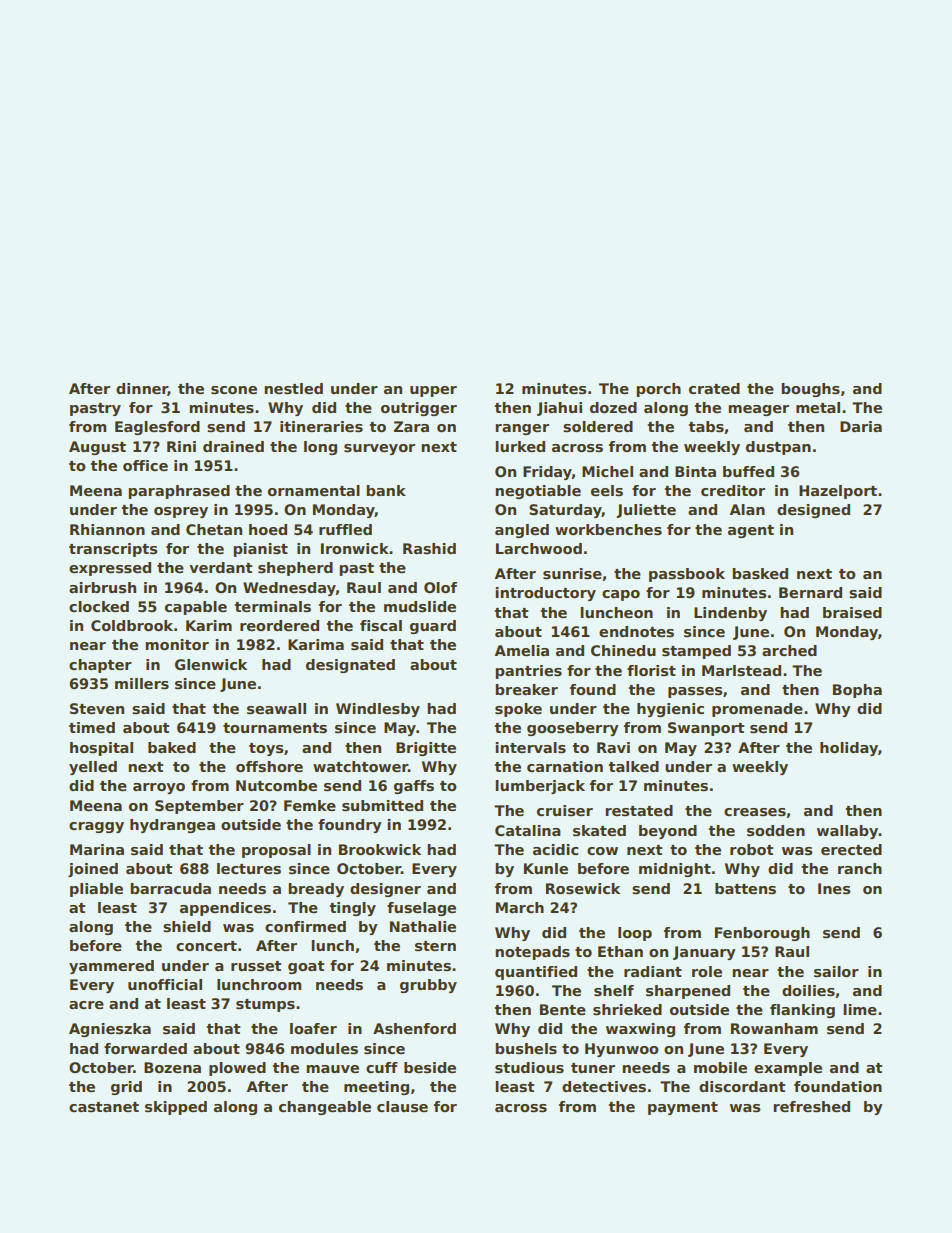 The image size is (952, 1233). Describe the element at coordinates (107, 529) in the image. I see `Rhiannon` at that location.
